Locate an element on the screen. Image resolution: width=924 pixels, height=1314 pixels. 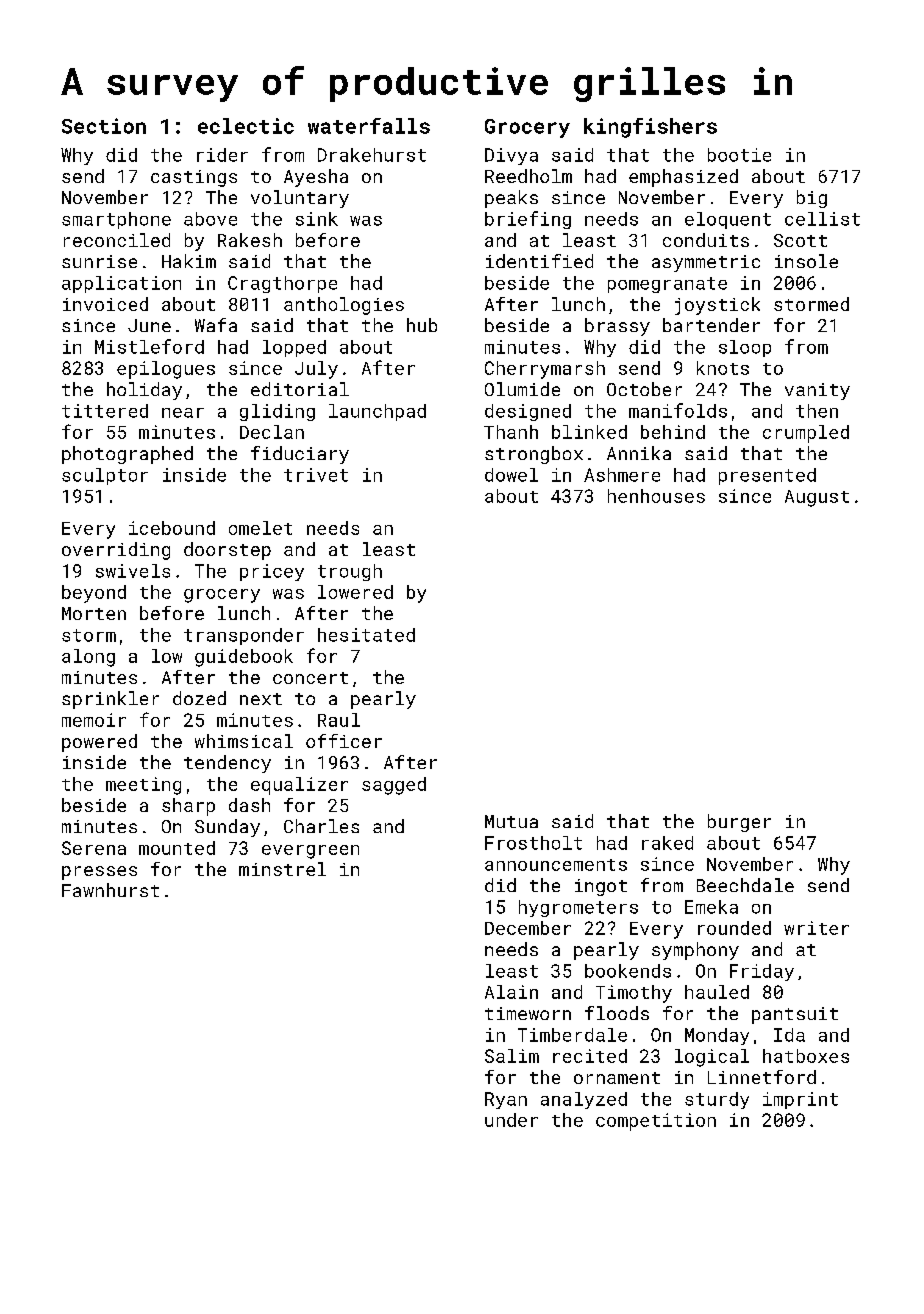
Divya is located at coordinates (511, 156).
